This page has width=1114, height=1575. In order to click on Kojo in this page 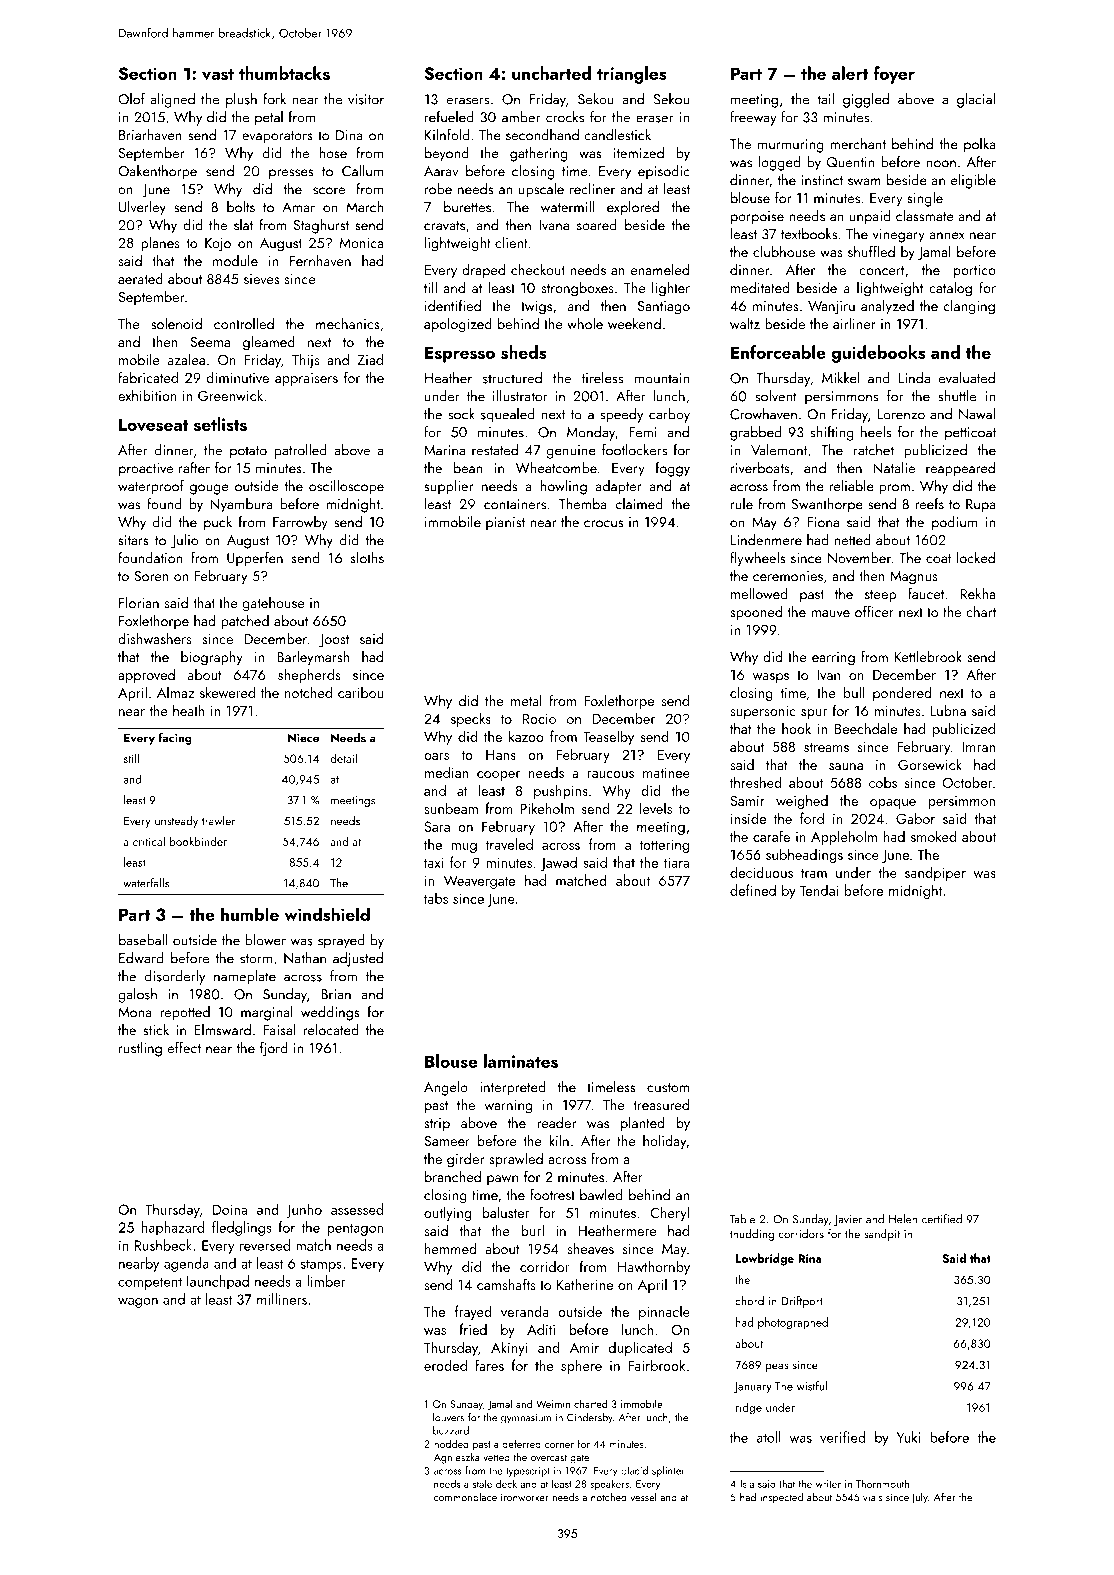, I will do `click(218, 245)`.
